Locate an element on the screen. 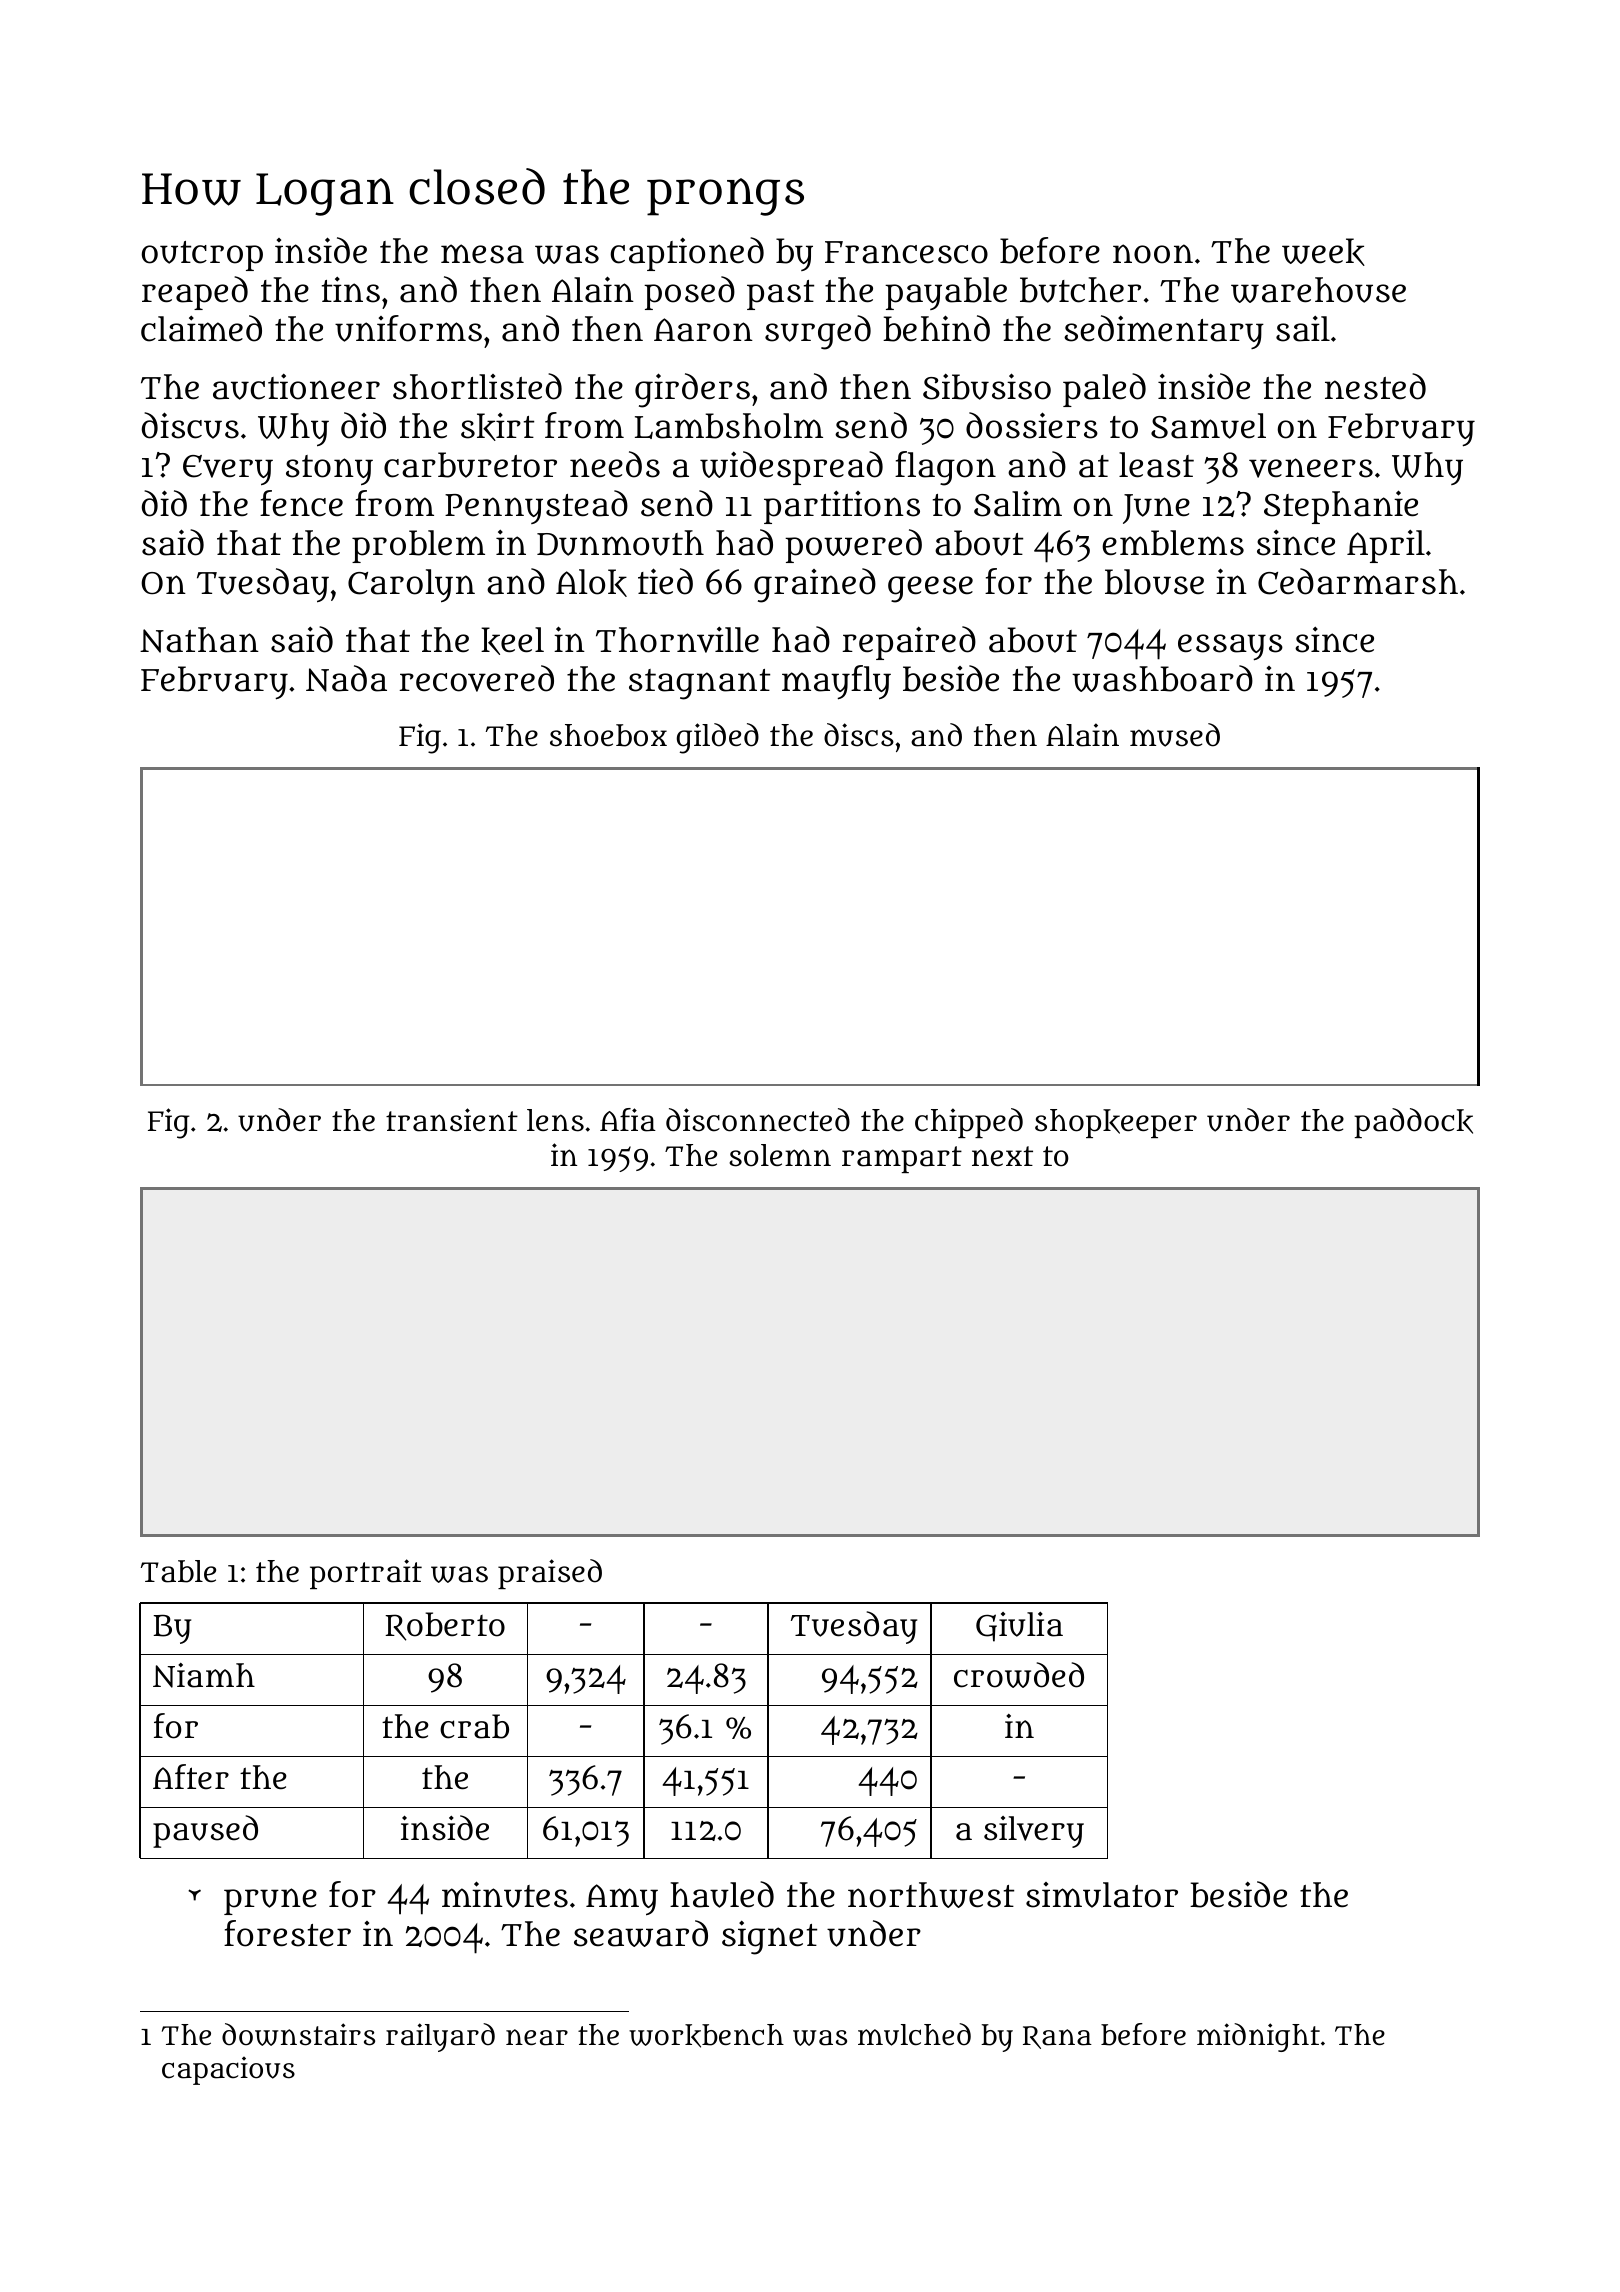  praised is located at coordinates (550, 1574).
